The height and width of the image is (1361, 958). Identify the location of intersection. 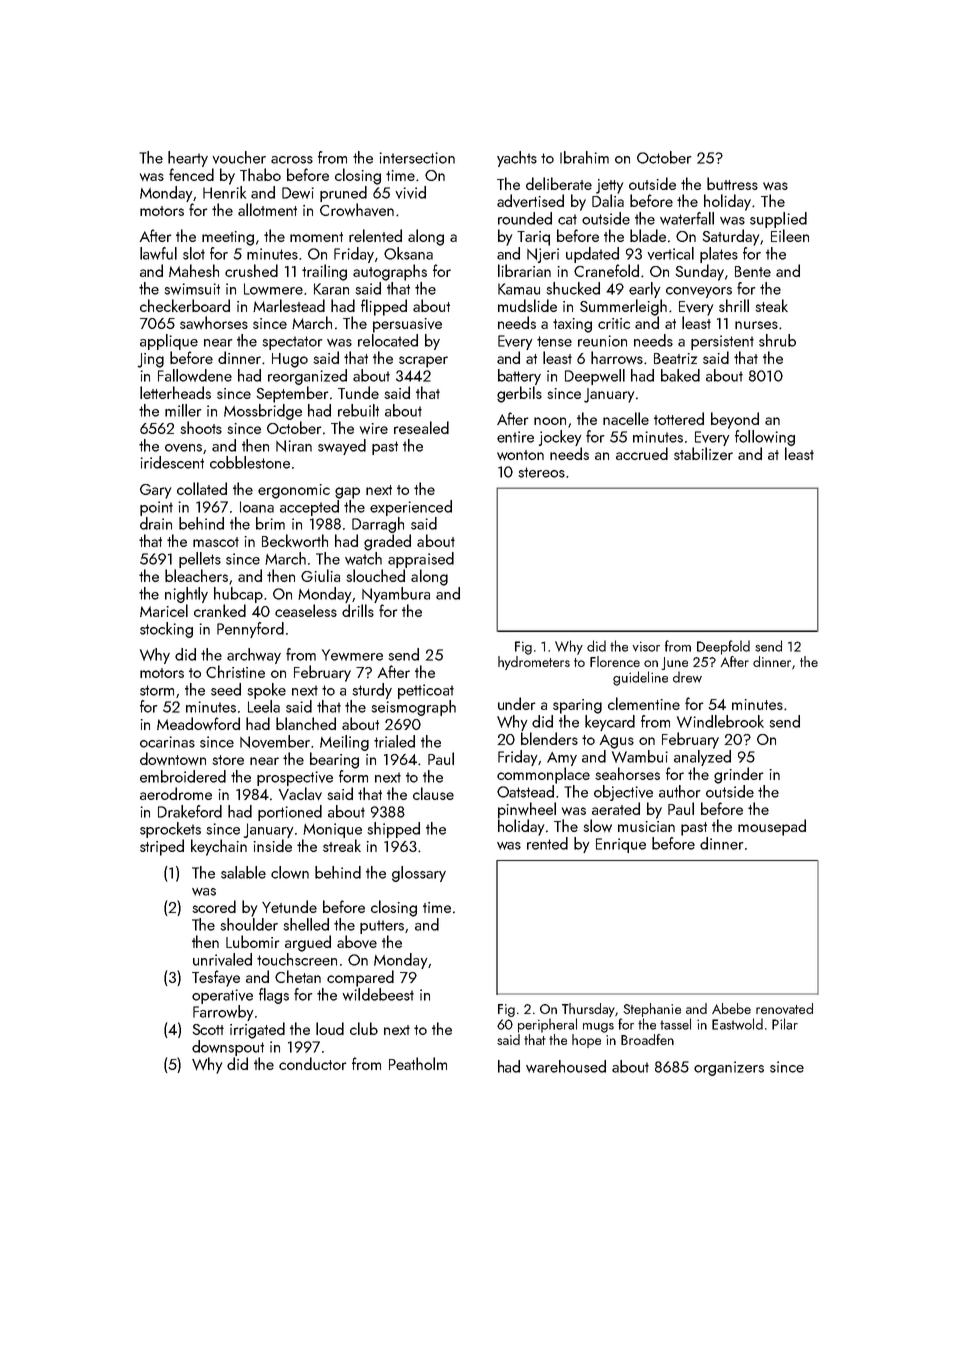
(417, 158).
